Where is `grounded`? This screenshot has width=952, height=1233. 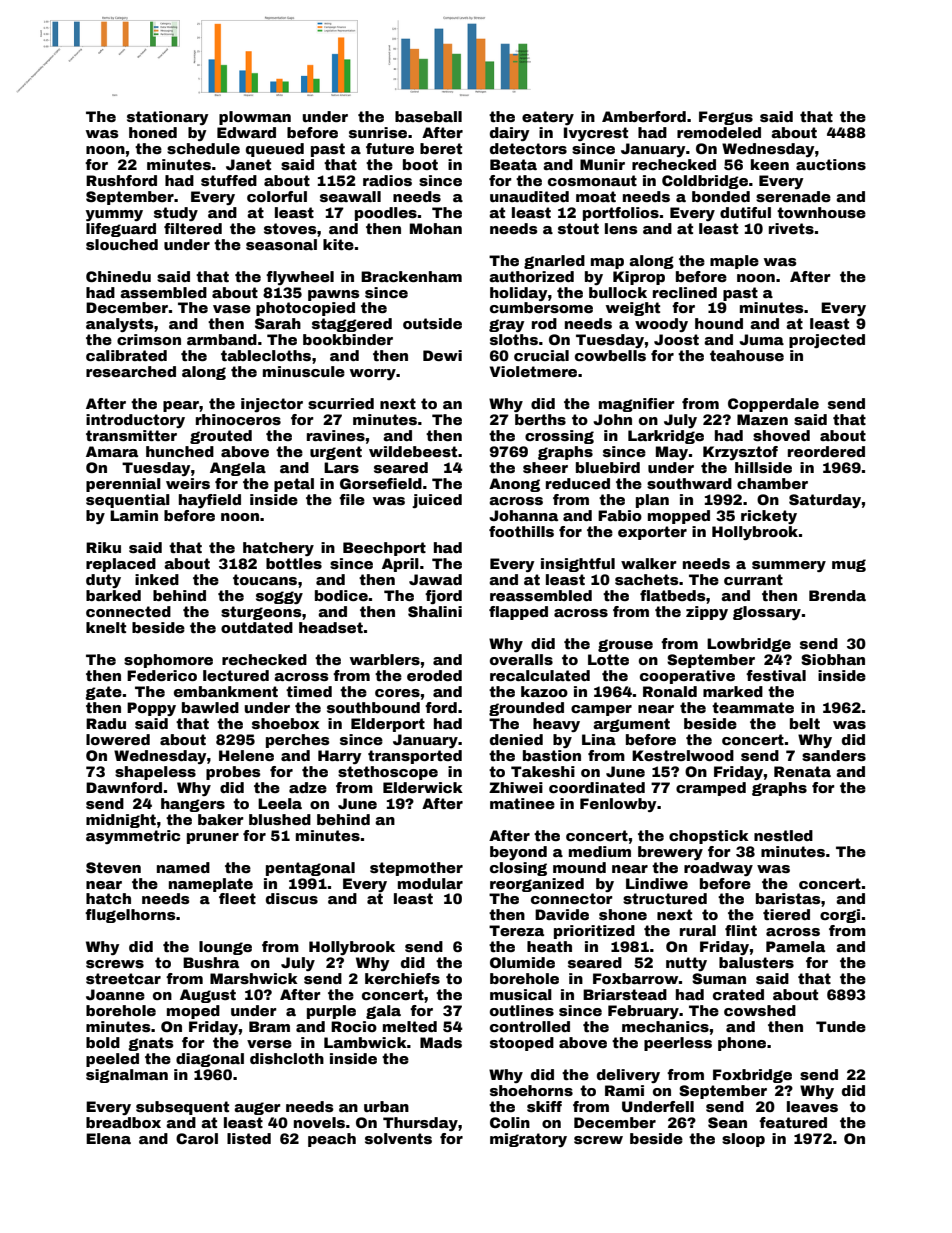 grounded is located at coordinates (526, 709).
